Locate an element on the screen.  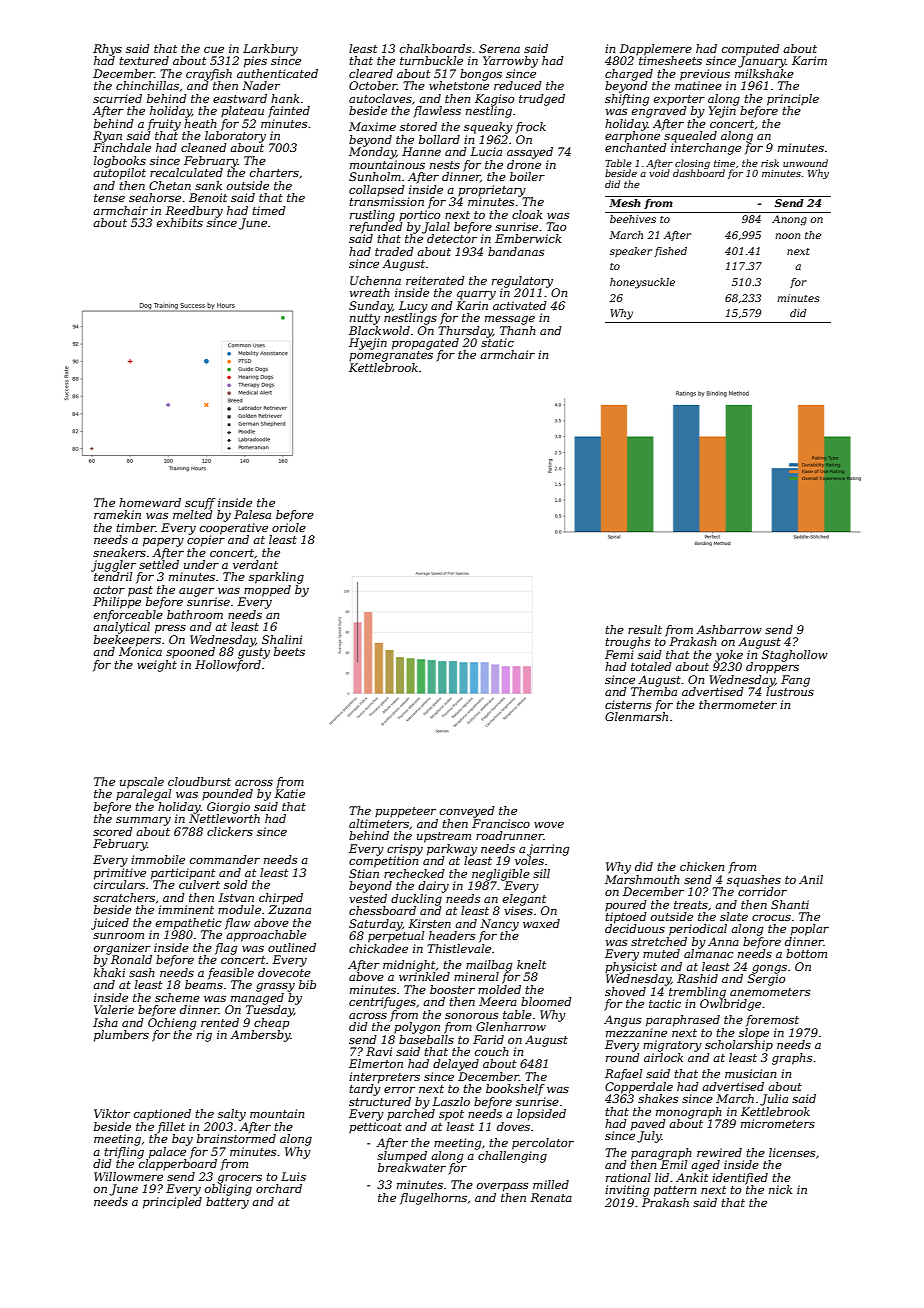
scurried is located at coordinates (117, 98).
